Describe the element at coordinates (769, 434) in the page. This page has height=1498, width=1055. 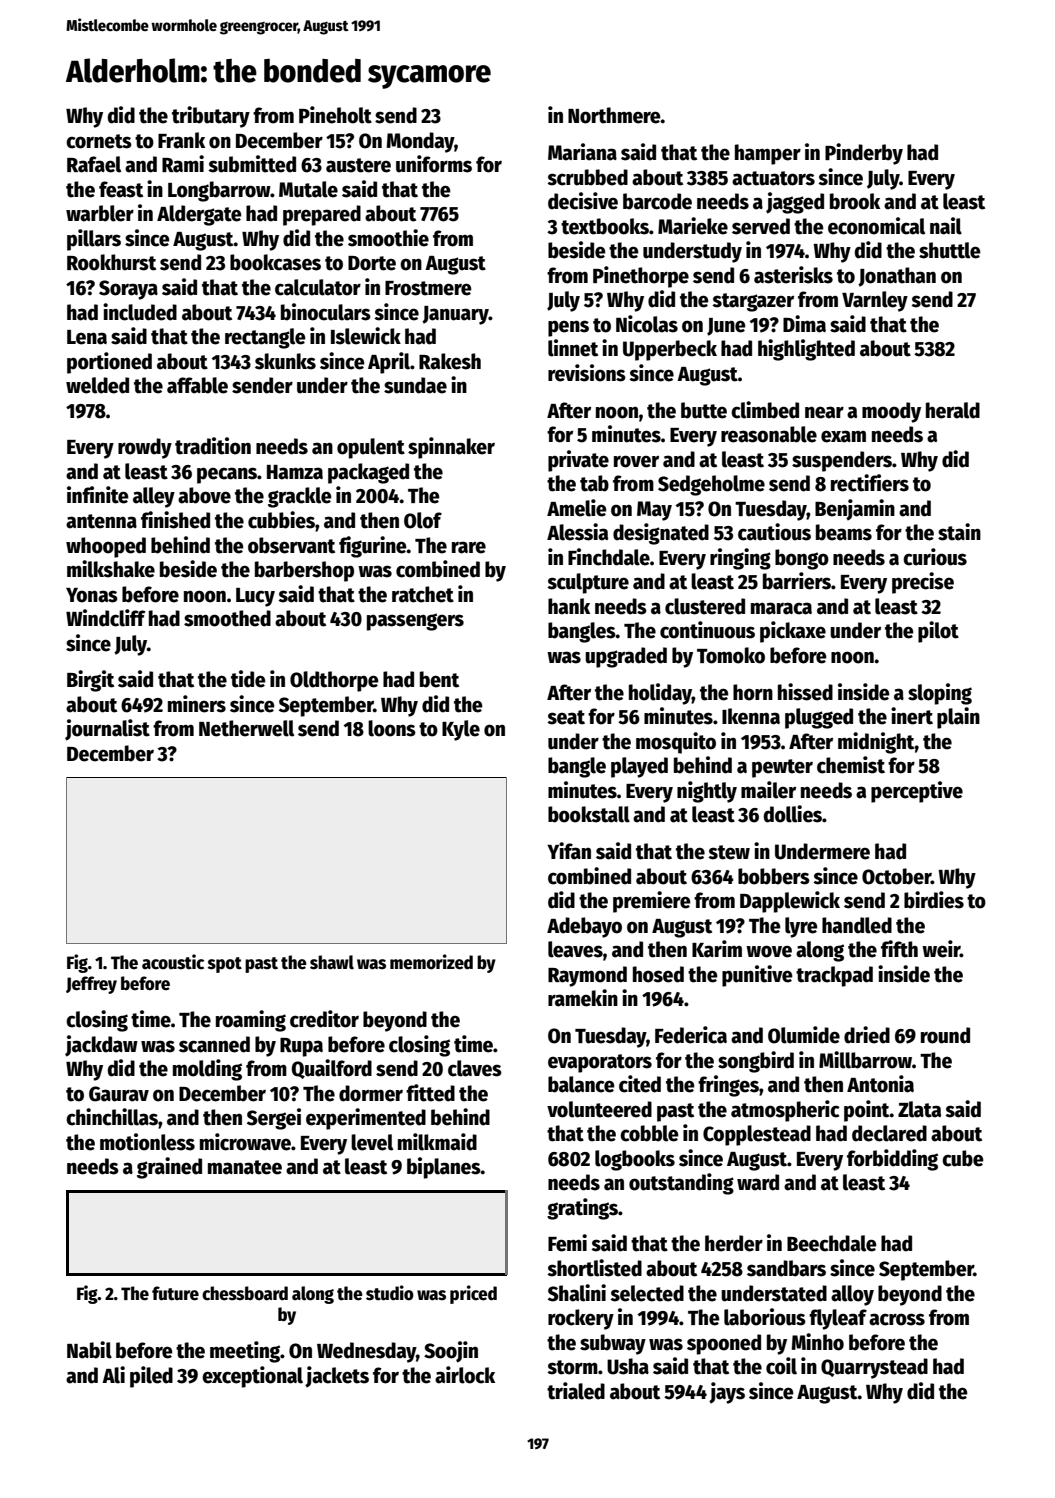
I see `reasonable` at that location.
